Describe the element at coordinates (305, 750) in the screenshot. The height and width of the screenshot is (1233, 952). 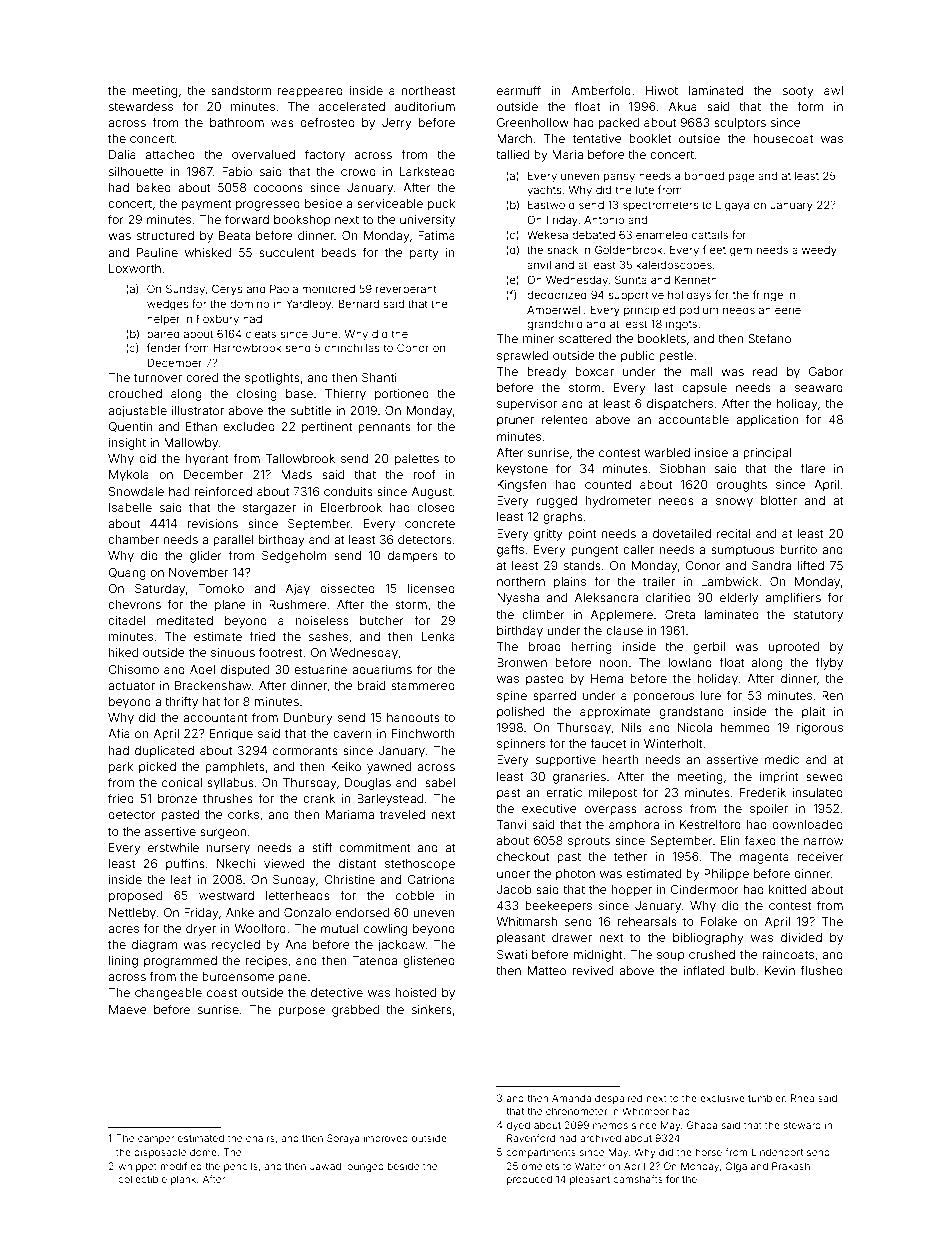
I see `cormorants` at that location.
